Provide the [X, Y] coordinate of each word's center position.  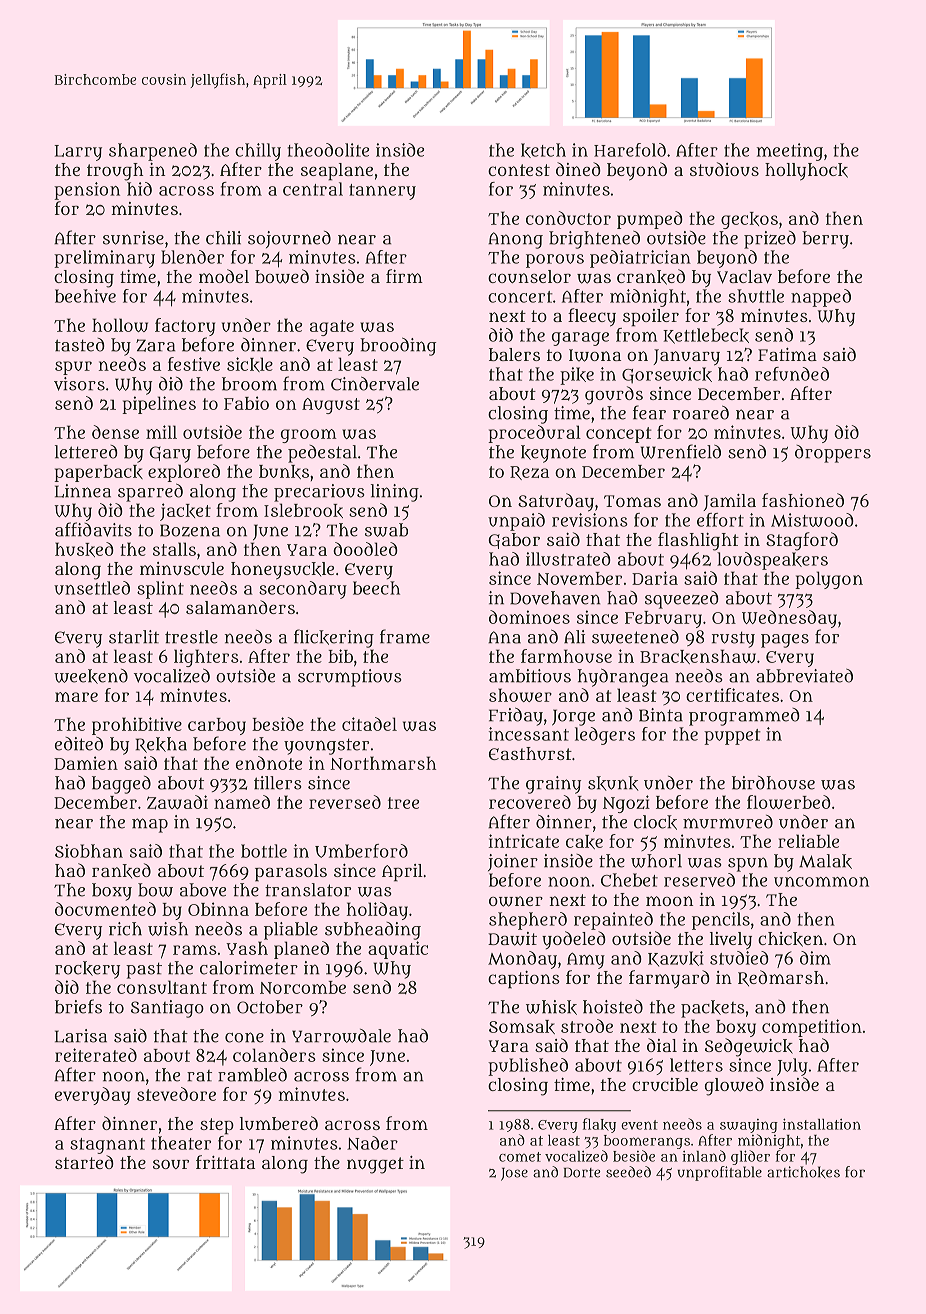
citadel [369, 724]
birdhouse [773, 783]
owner [516, 901]
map [150, 825]
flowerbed [789, 802]
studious [724, 169]
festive [194, 364]
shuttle [756, 296]
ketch [543, 150]
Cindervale [375, 383]
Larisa [81, 1036]
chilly [258, 152]
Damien [86, 763]
